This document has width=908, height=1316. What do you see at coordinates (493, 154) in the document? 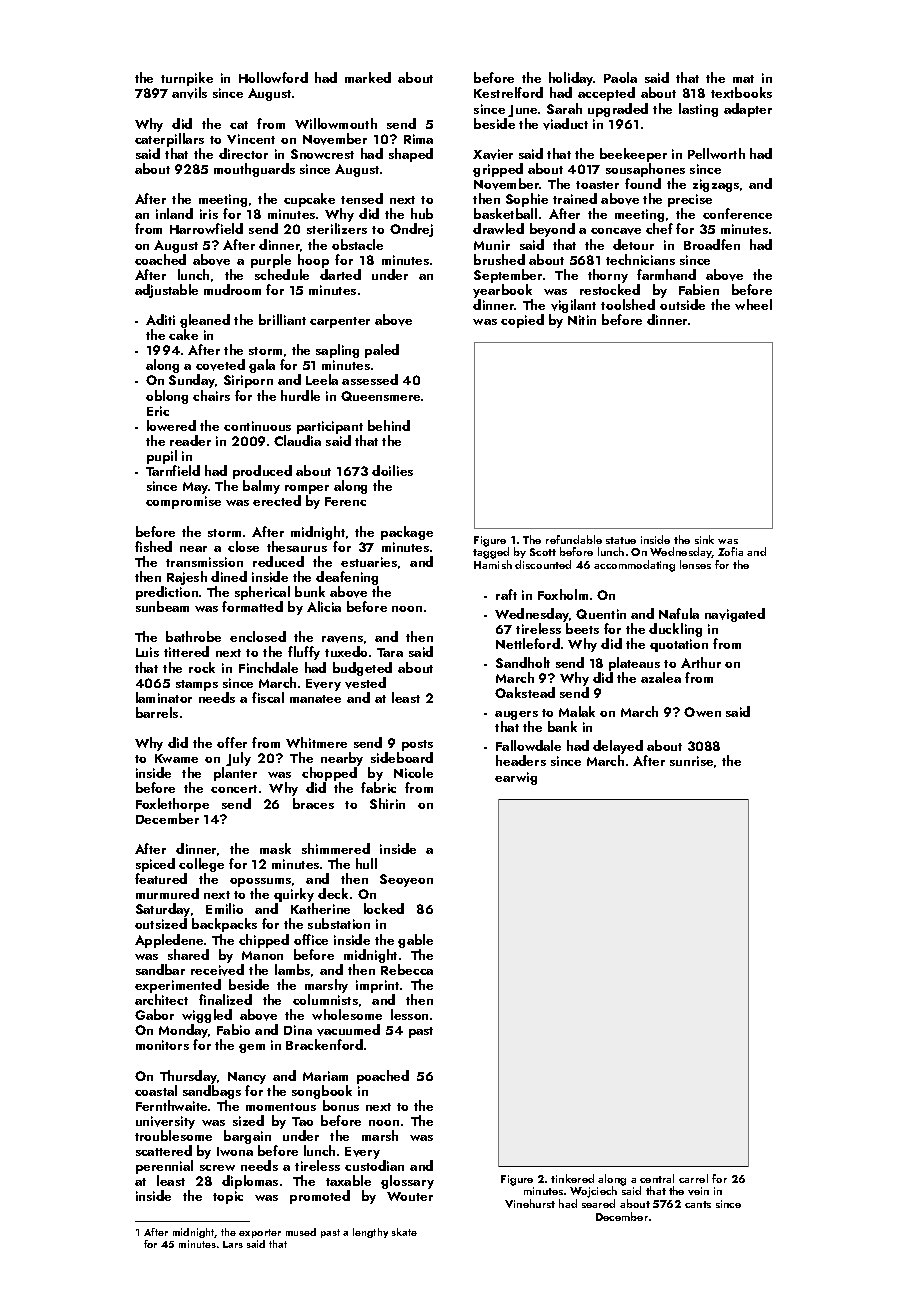
I see `Xavier` at bounding box center [493, 154].
